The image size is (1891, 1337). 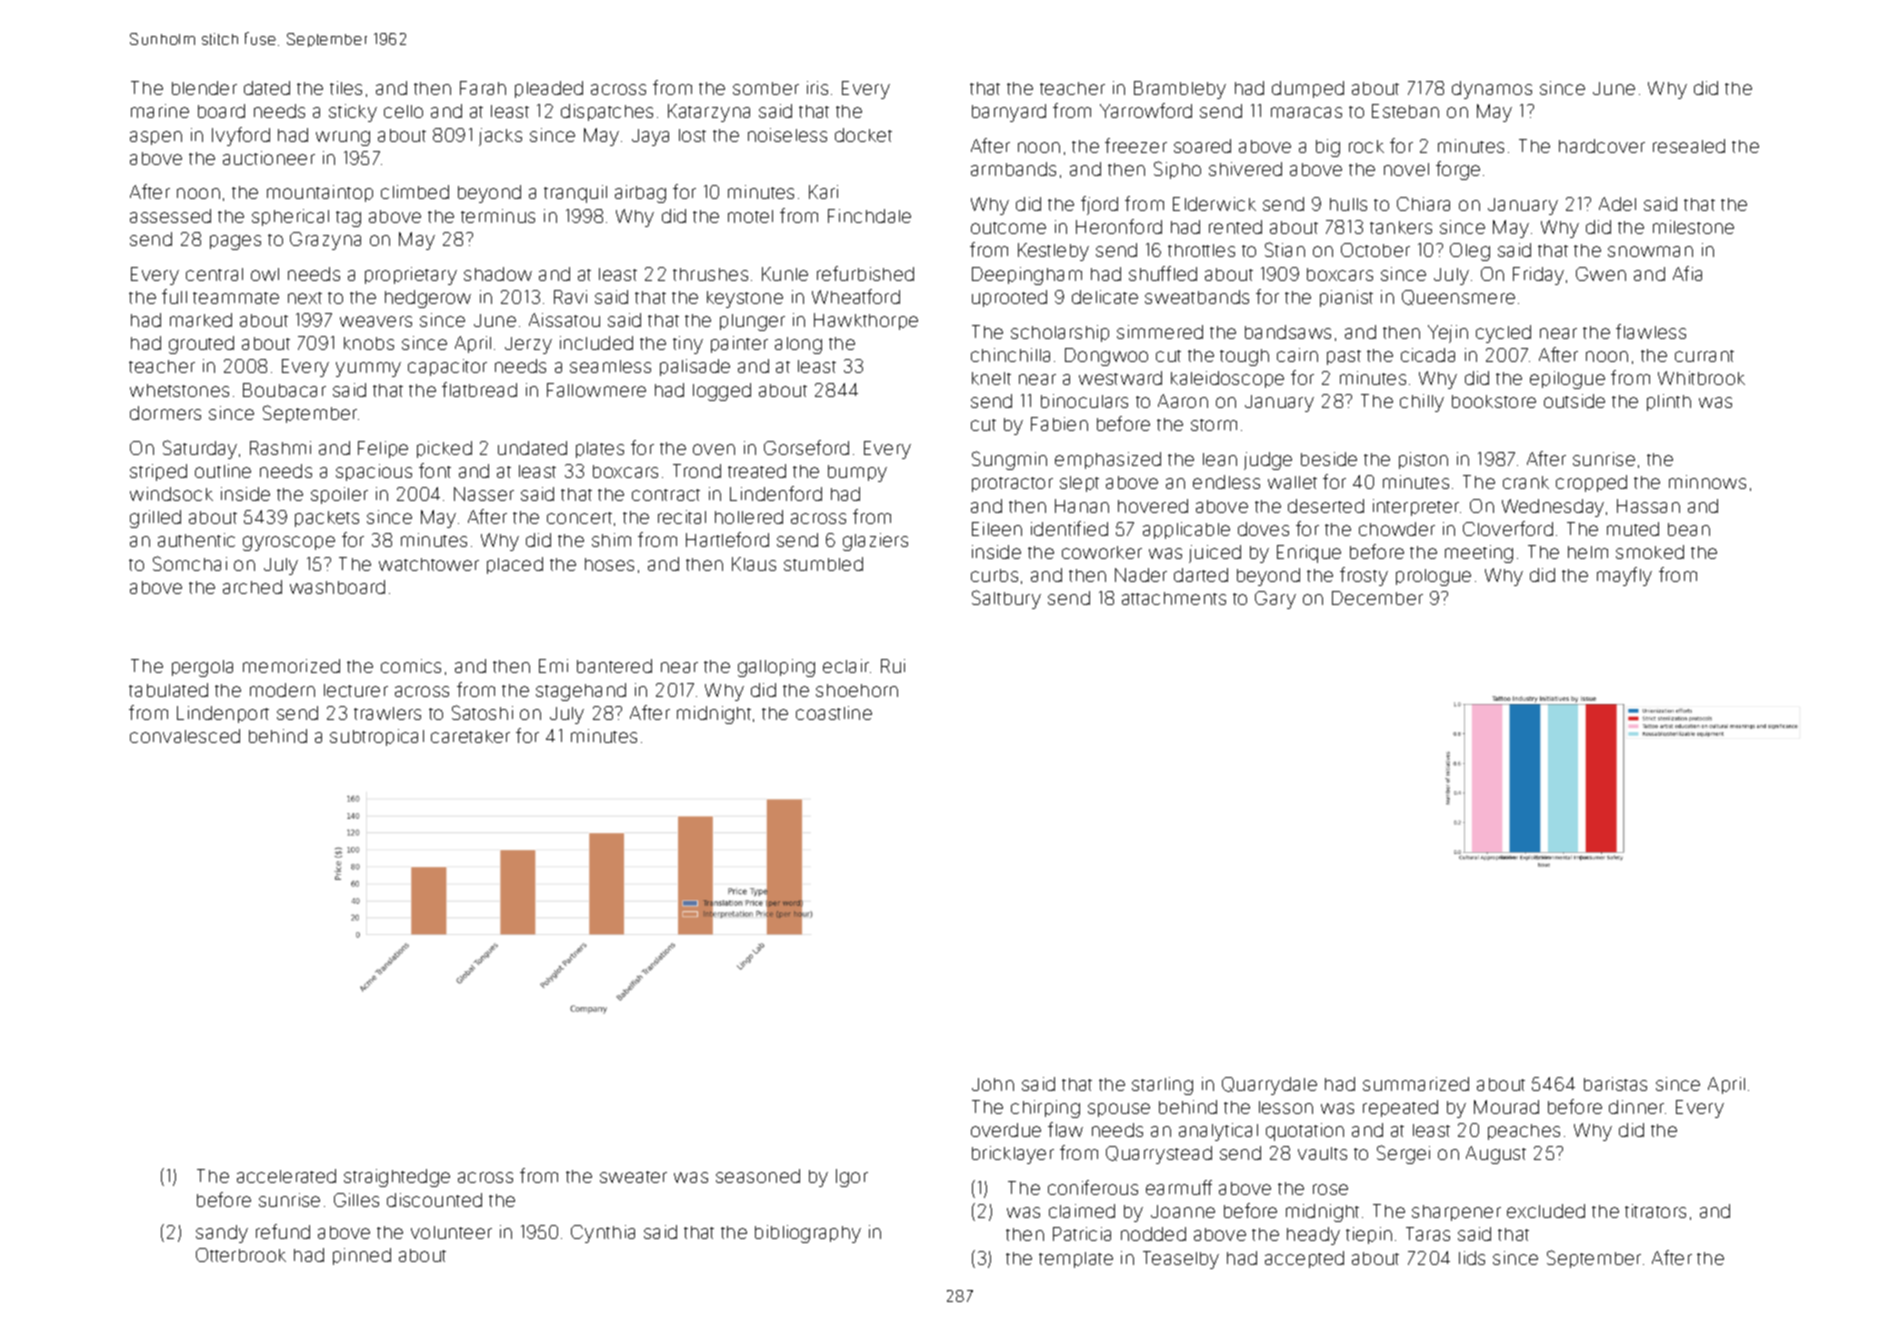 What do you see at coordinates (1405, 111) in the page?
I see `Esteban` at bounding box center [1405, 111].
